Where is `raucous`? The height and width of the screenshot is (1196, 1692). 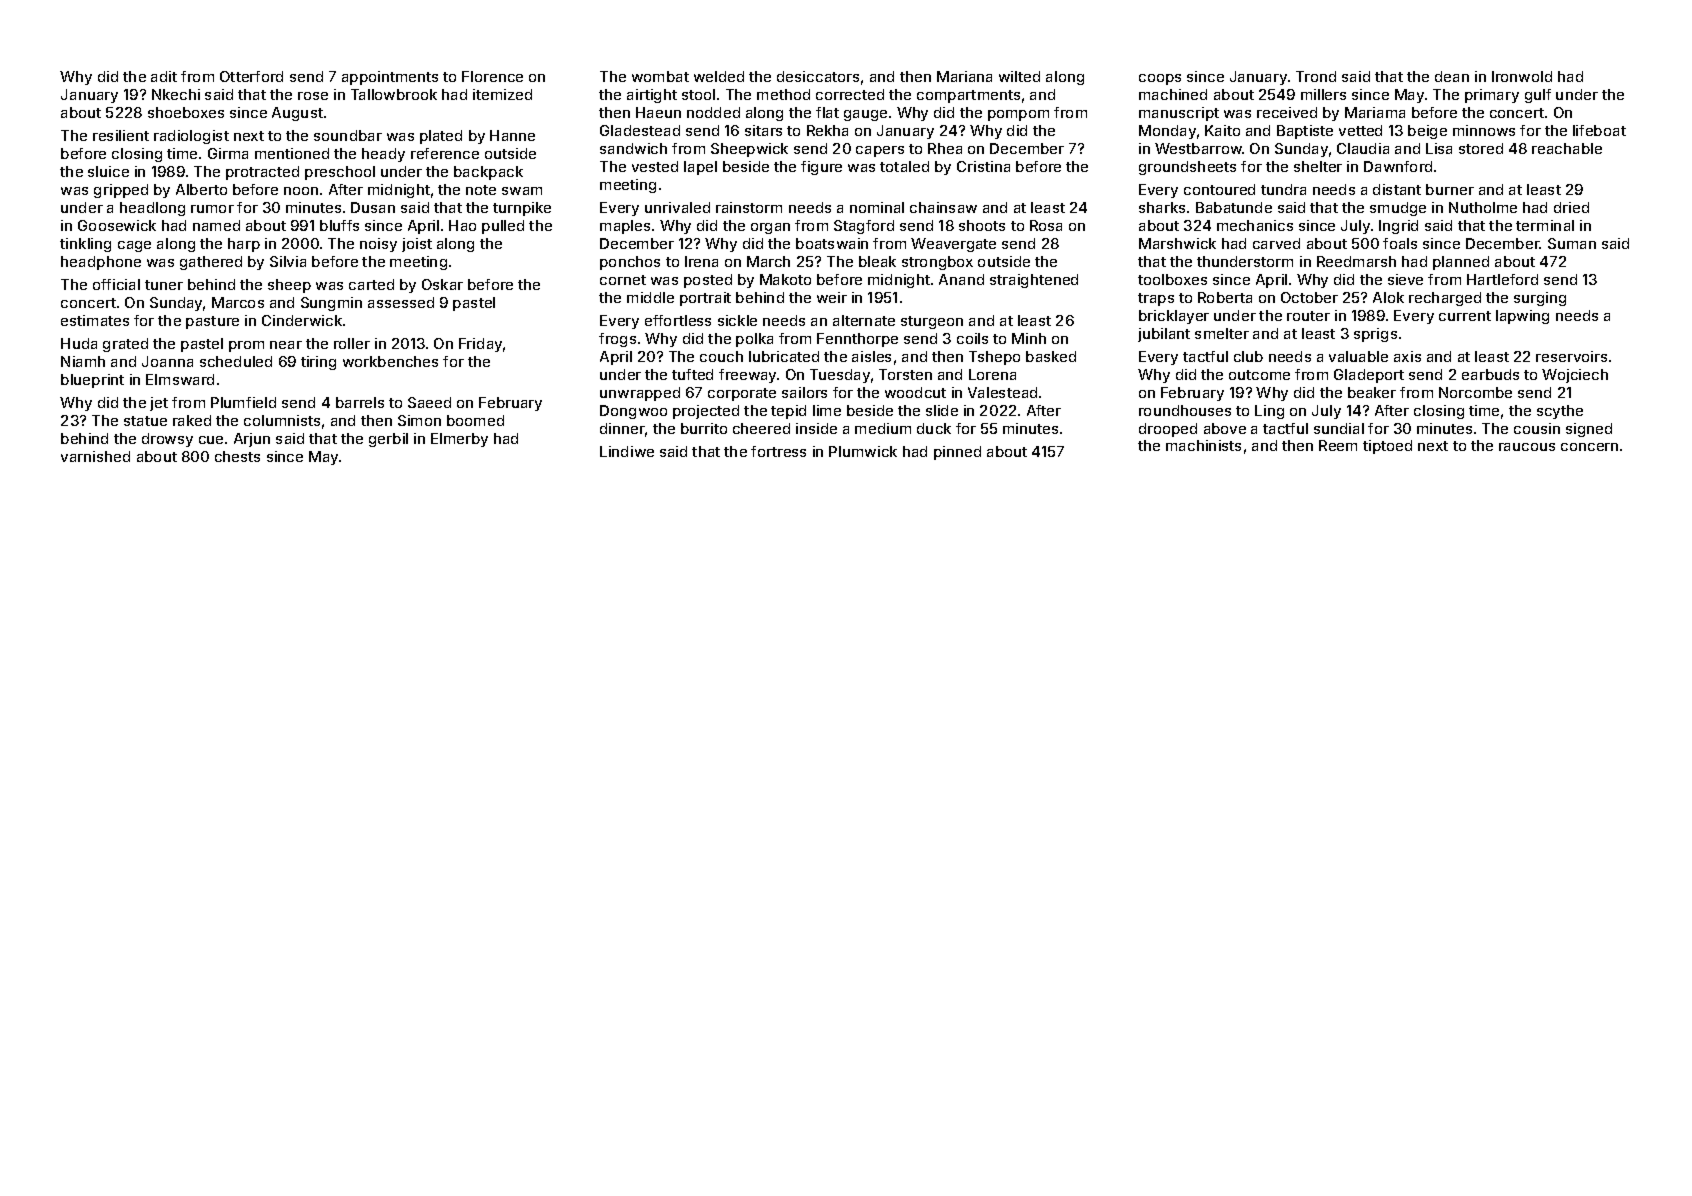 raucous is located at coordinates (1527, 447).
